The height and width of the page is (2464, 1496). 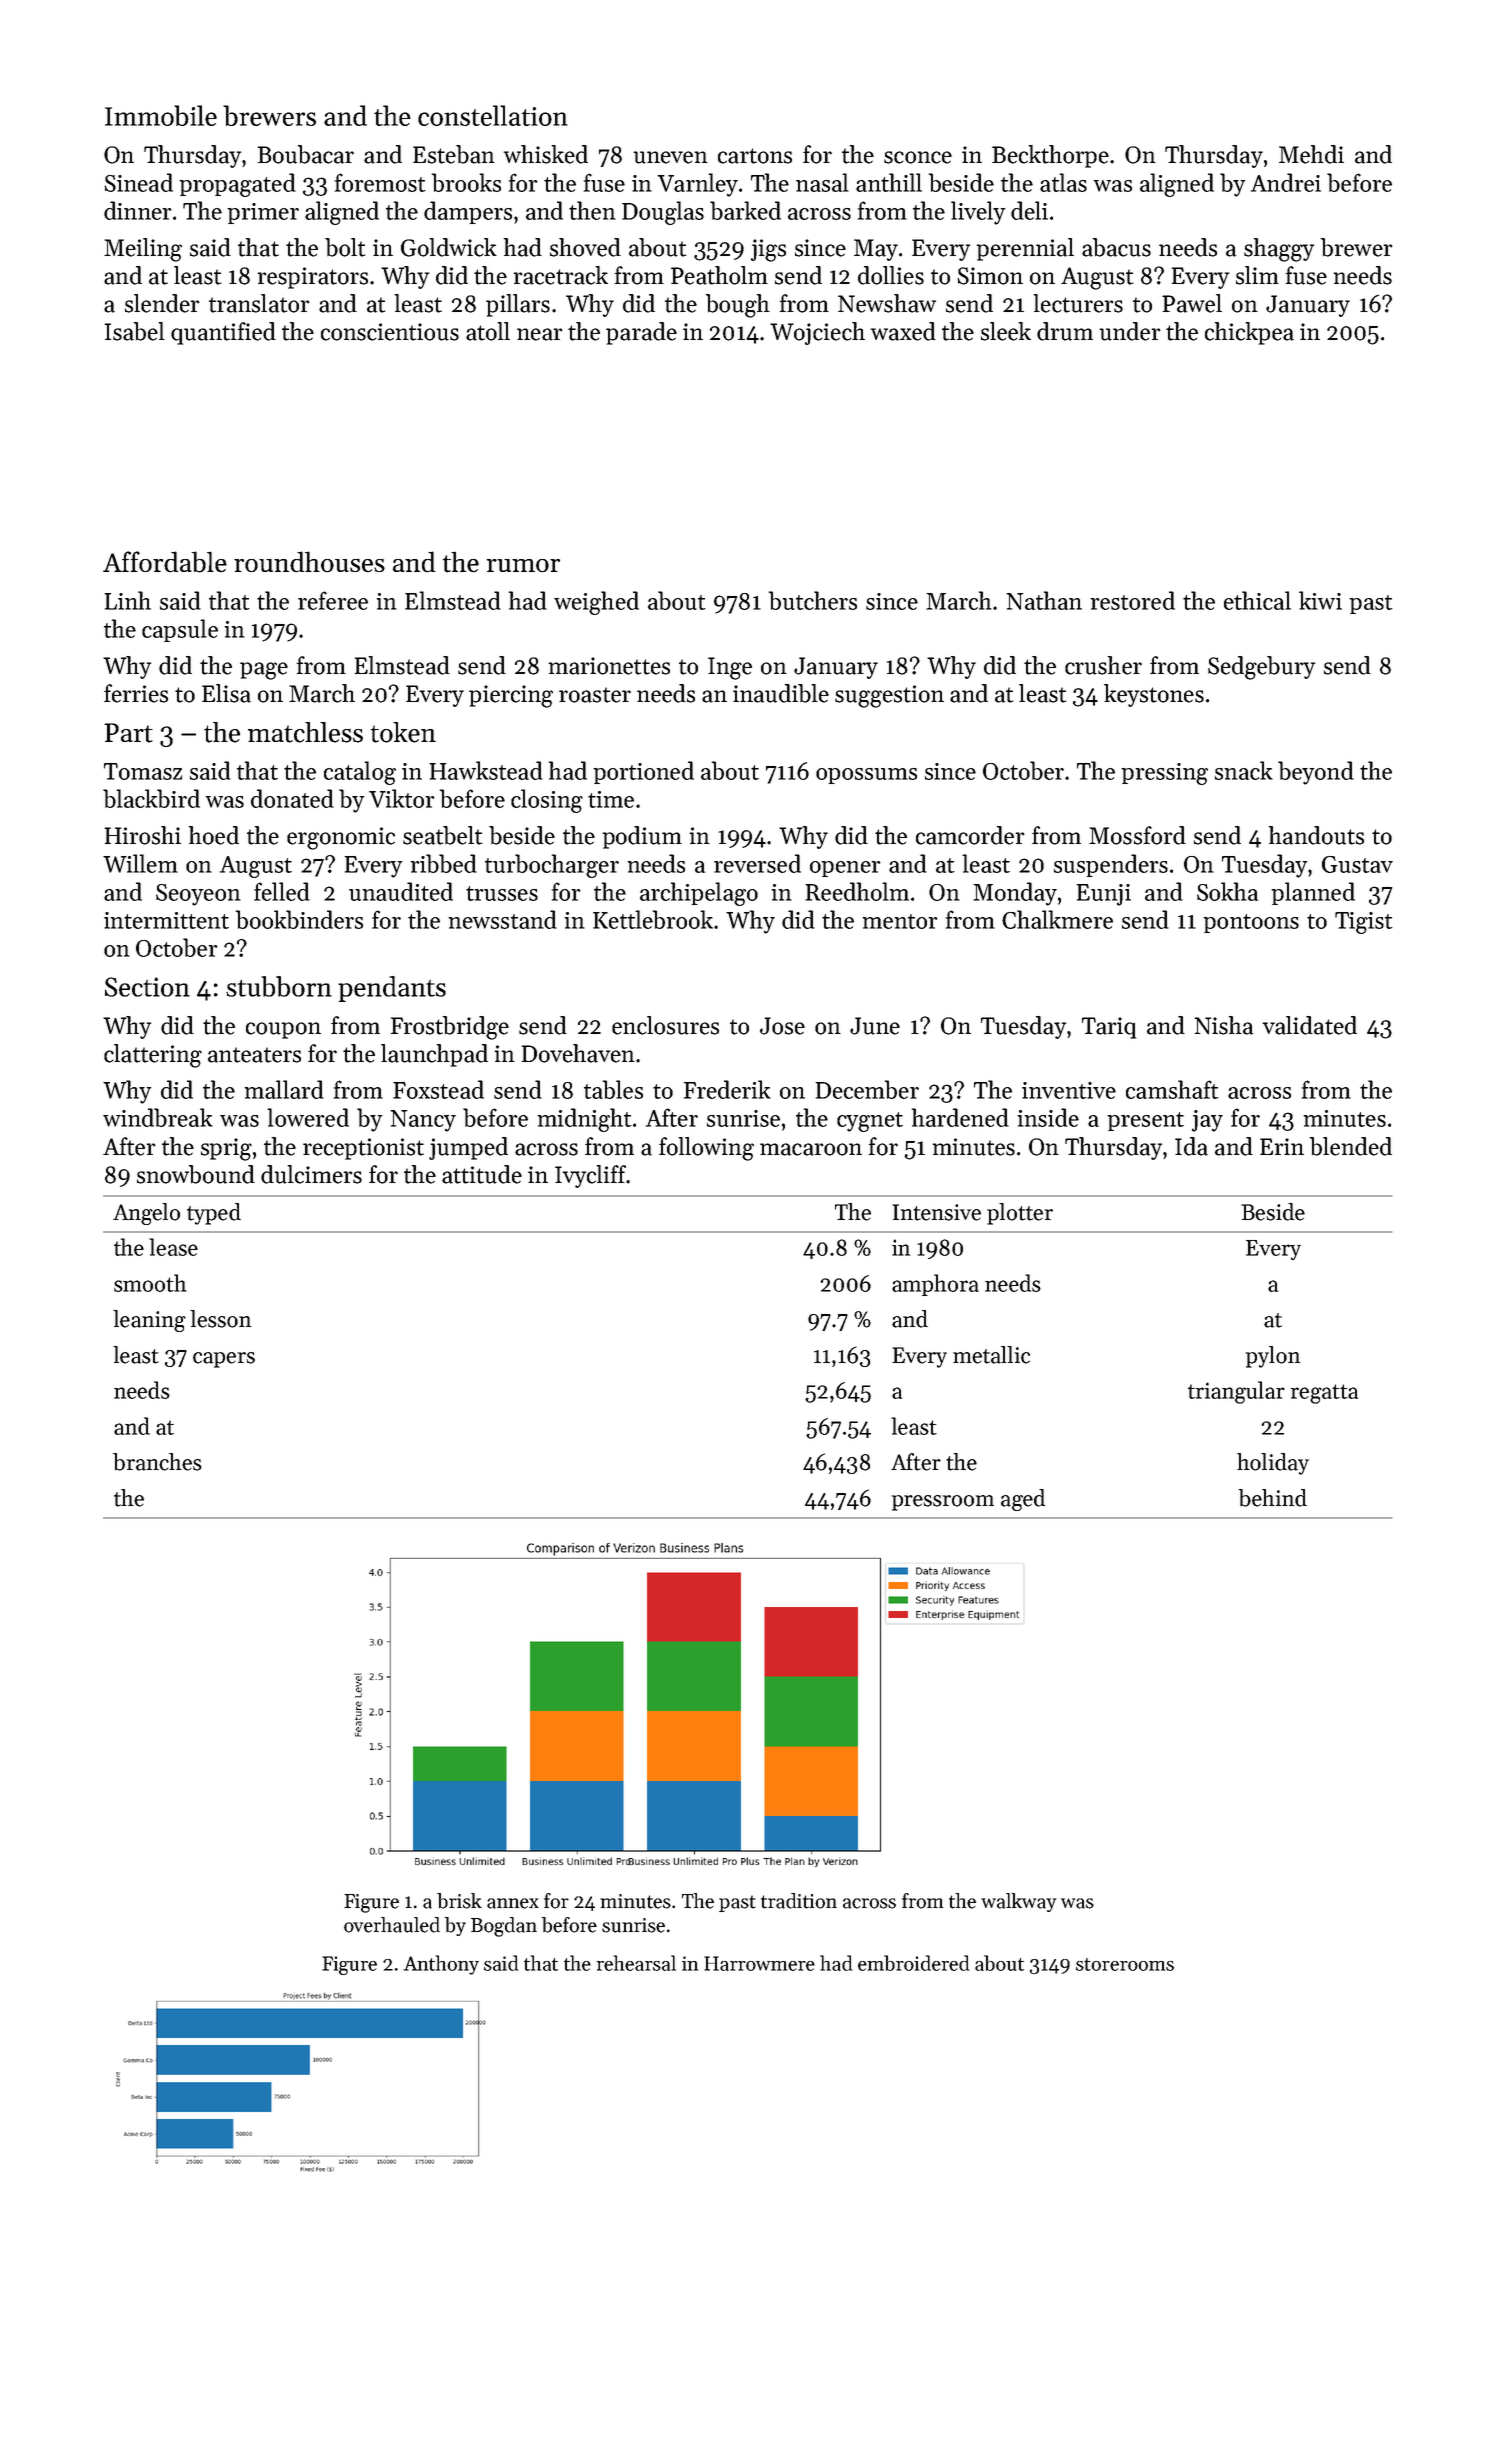 What do you see at coordinates (392, 1925) in the page?
I see `overhauled` at bounding box center [392, 1925].
